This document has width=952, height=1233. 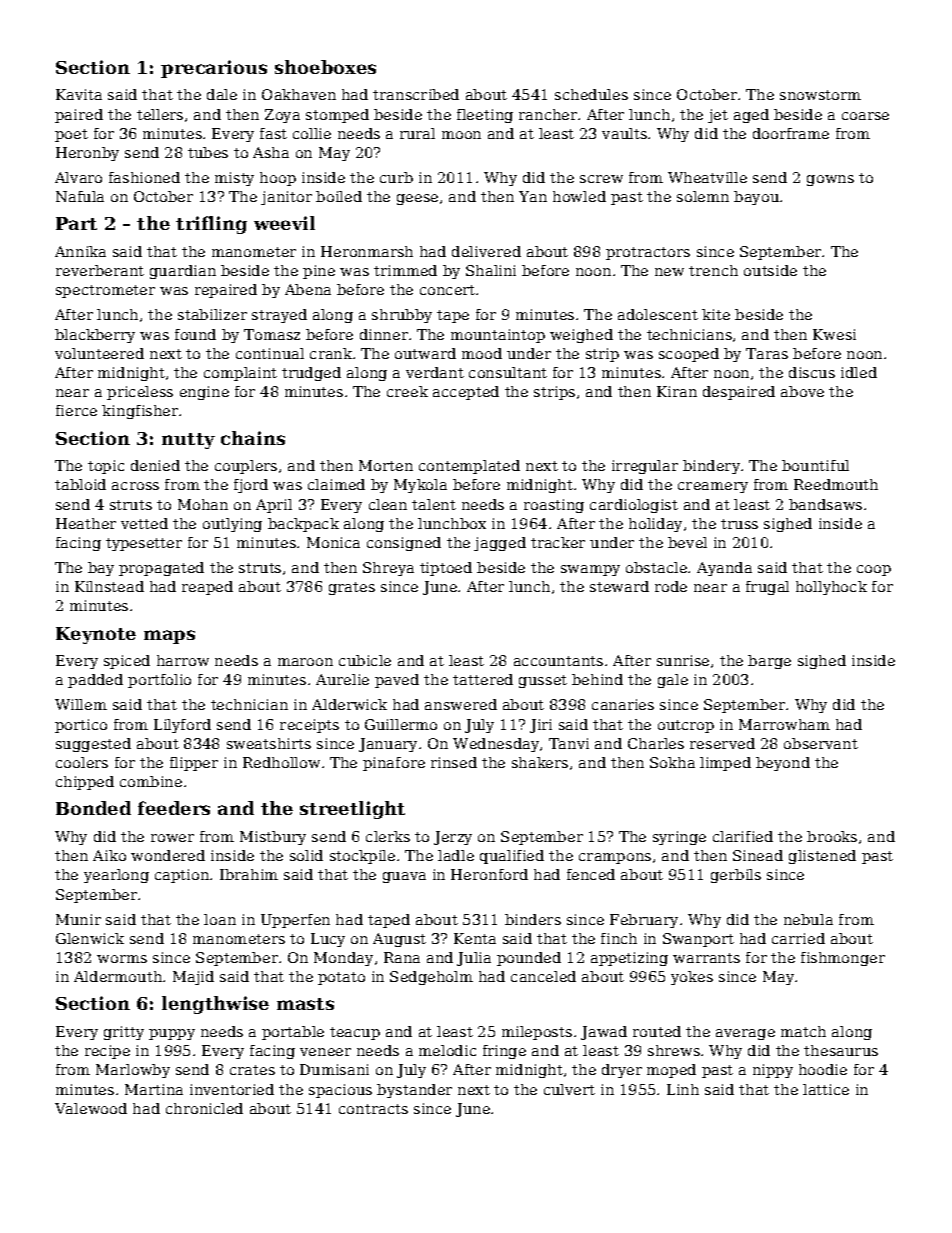 I want to click on Kavita, so click(x=79, y=94).
